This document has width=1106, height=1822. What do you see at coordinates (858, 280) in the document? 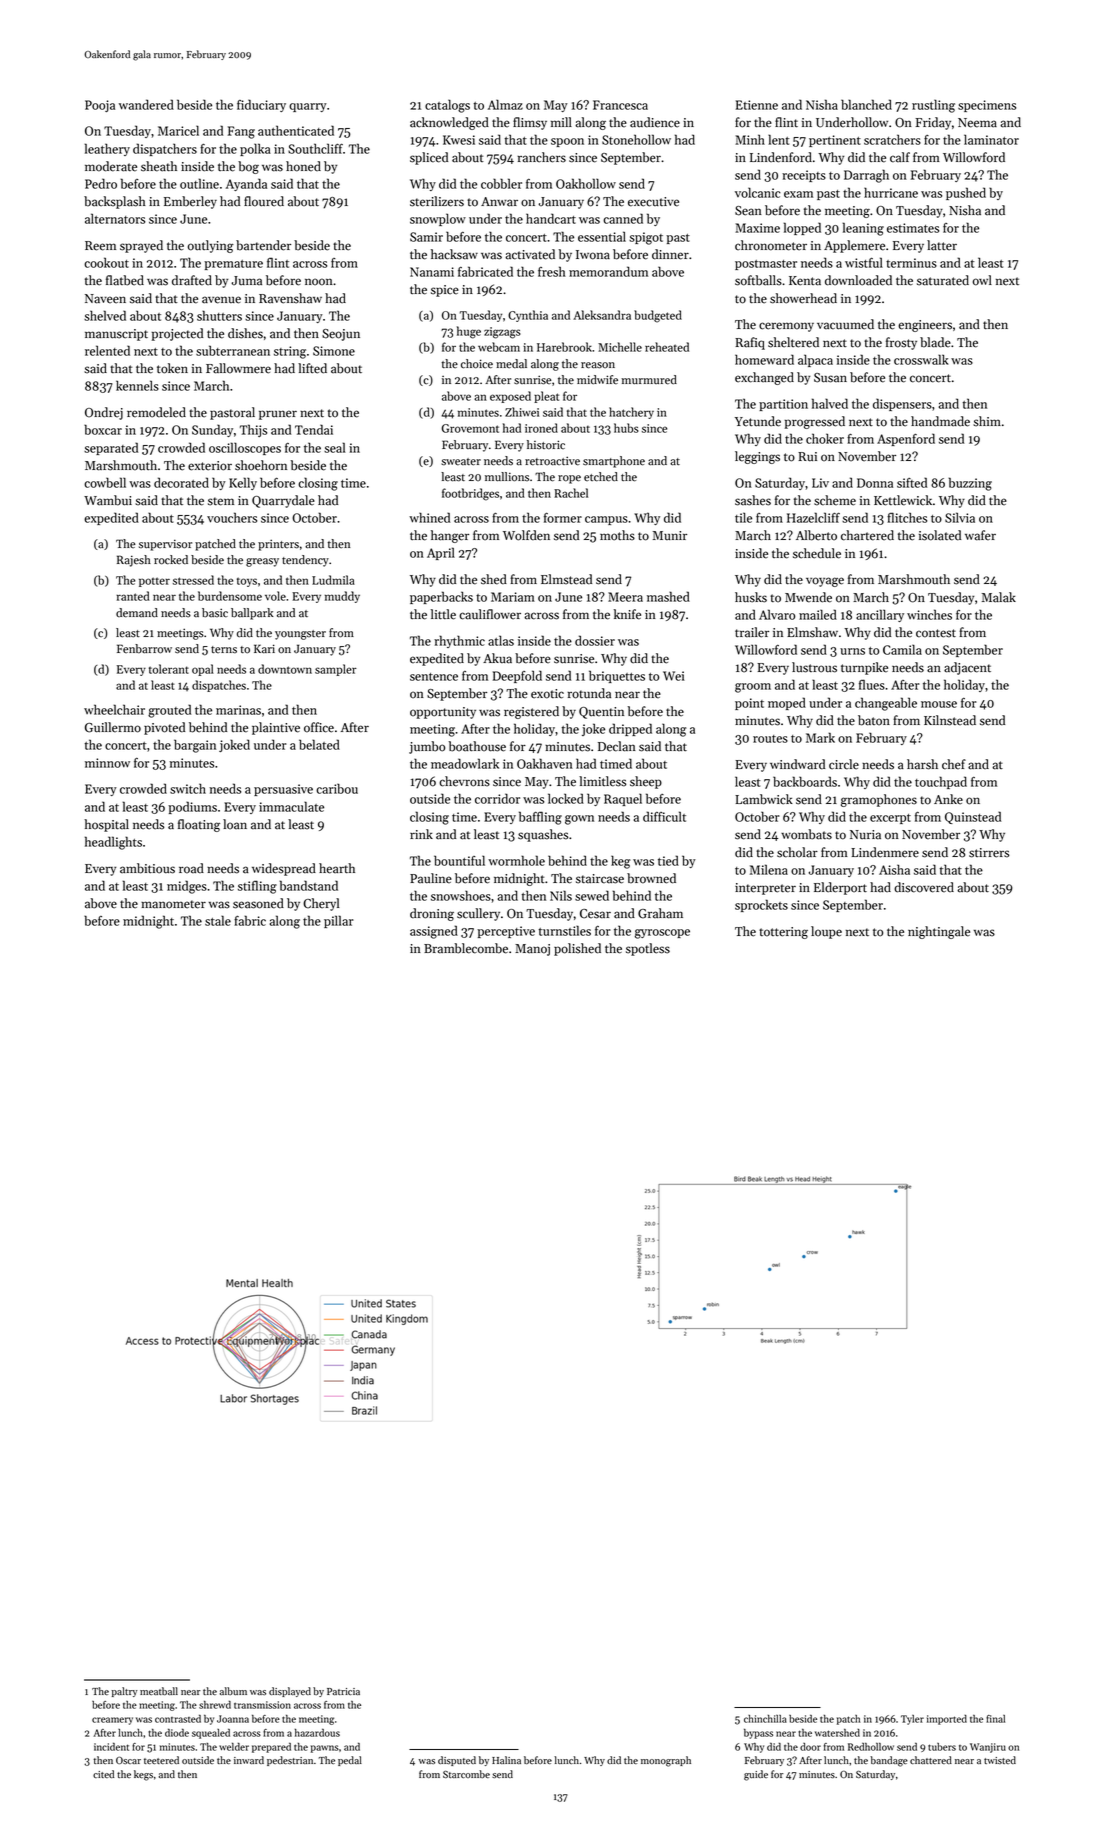
I see `downloaded` at bounding box center [858, 280].
